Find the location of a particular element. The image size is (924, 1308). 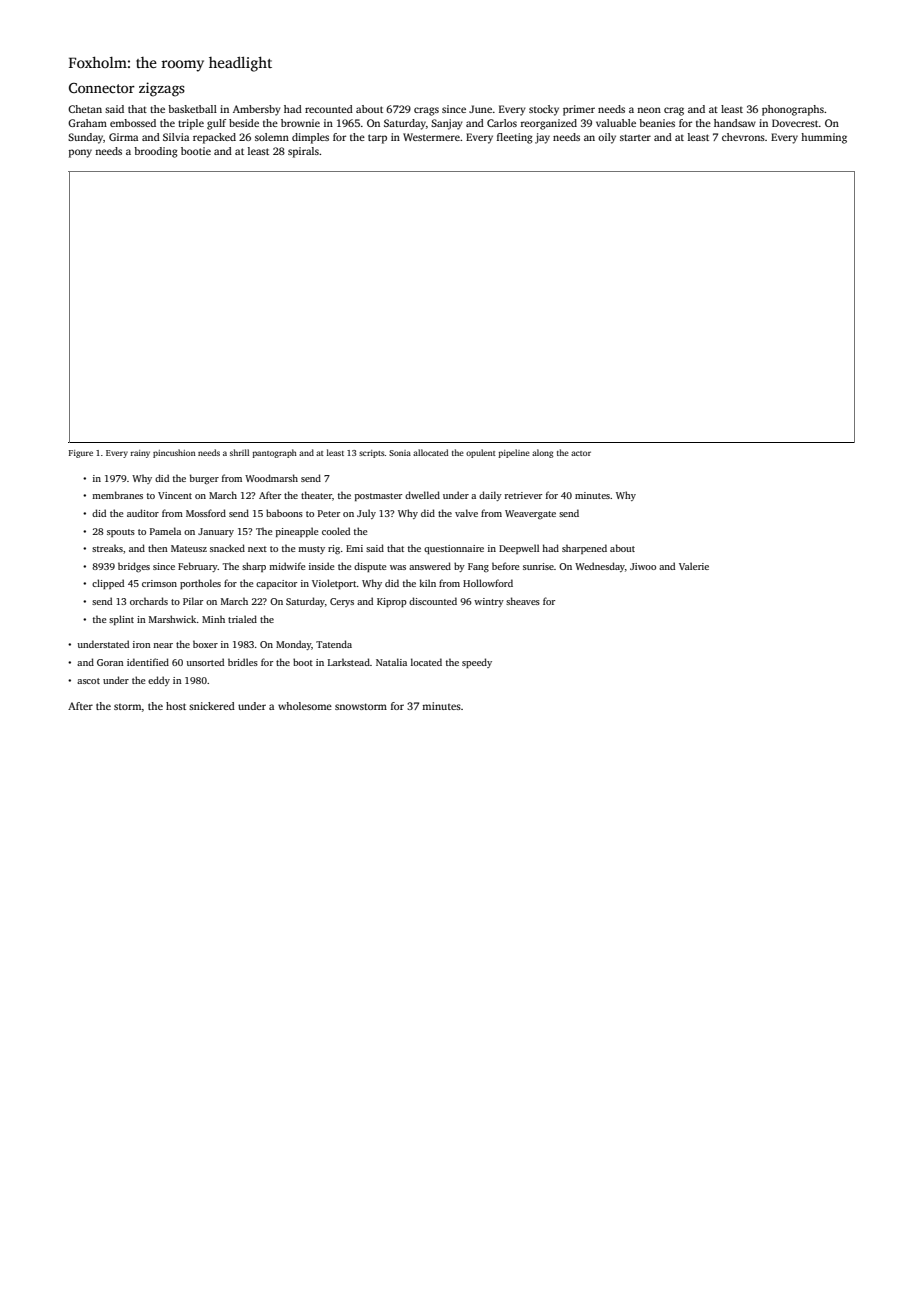

zigzags is located at coordinates (162, 89).
